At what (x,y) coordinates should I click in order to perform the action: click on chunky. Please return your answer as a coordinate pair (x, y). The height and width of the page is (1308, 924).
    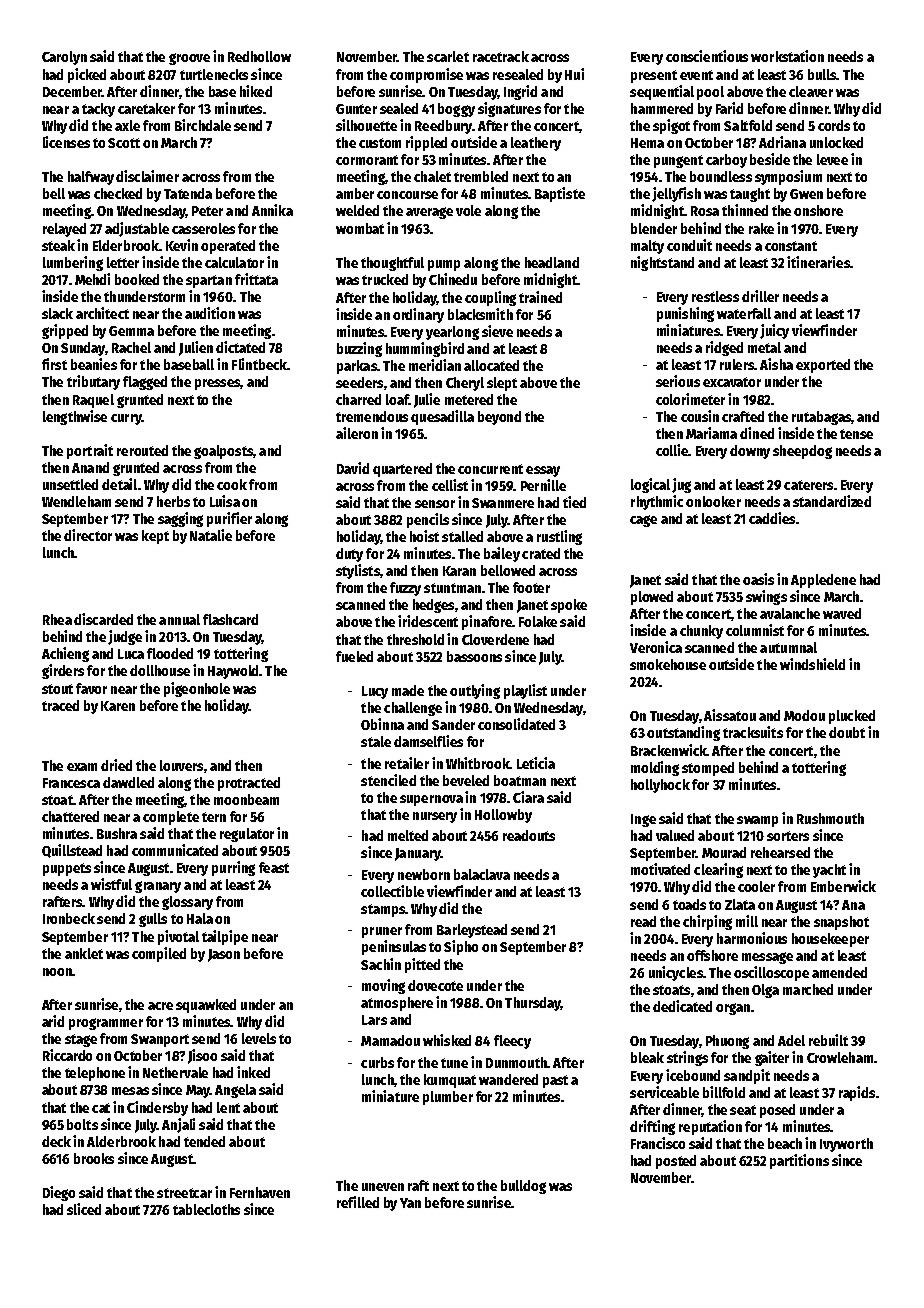
    Looking at the image, I should click on (701, 632).
